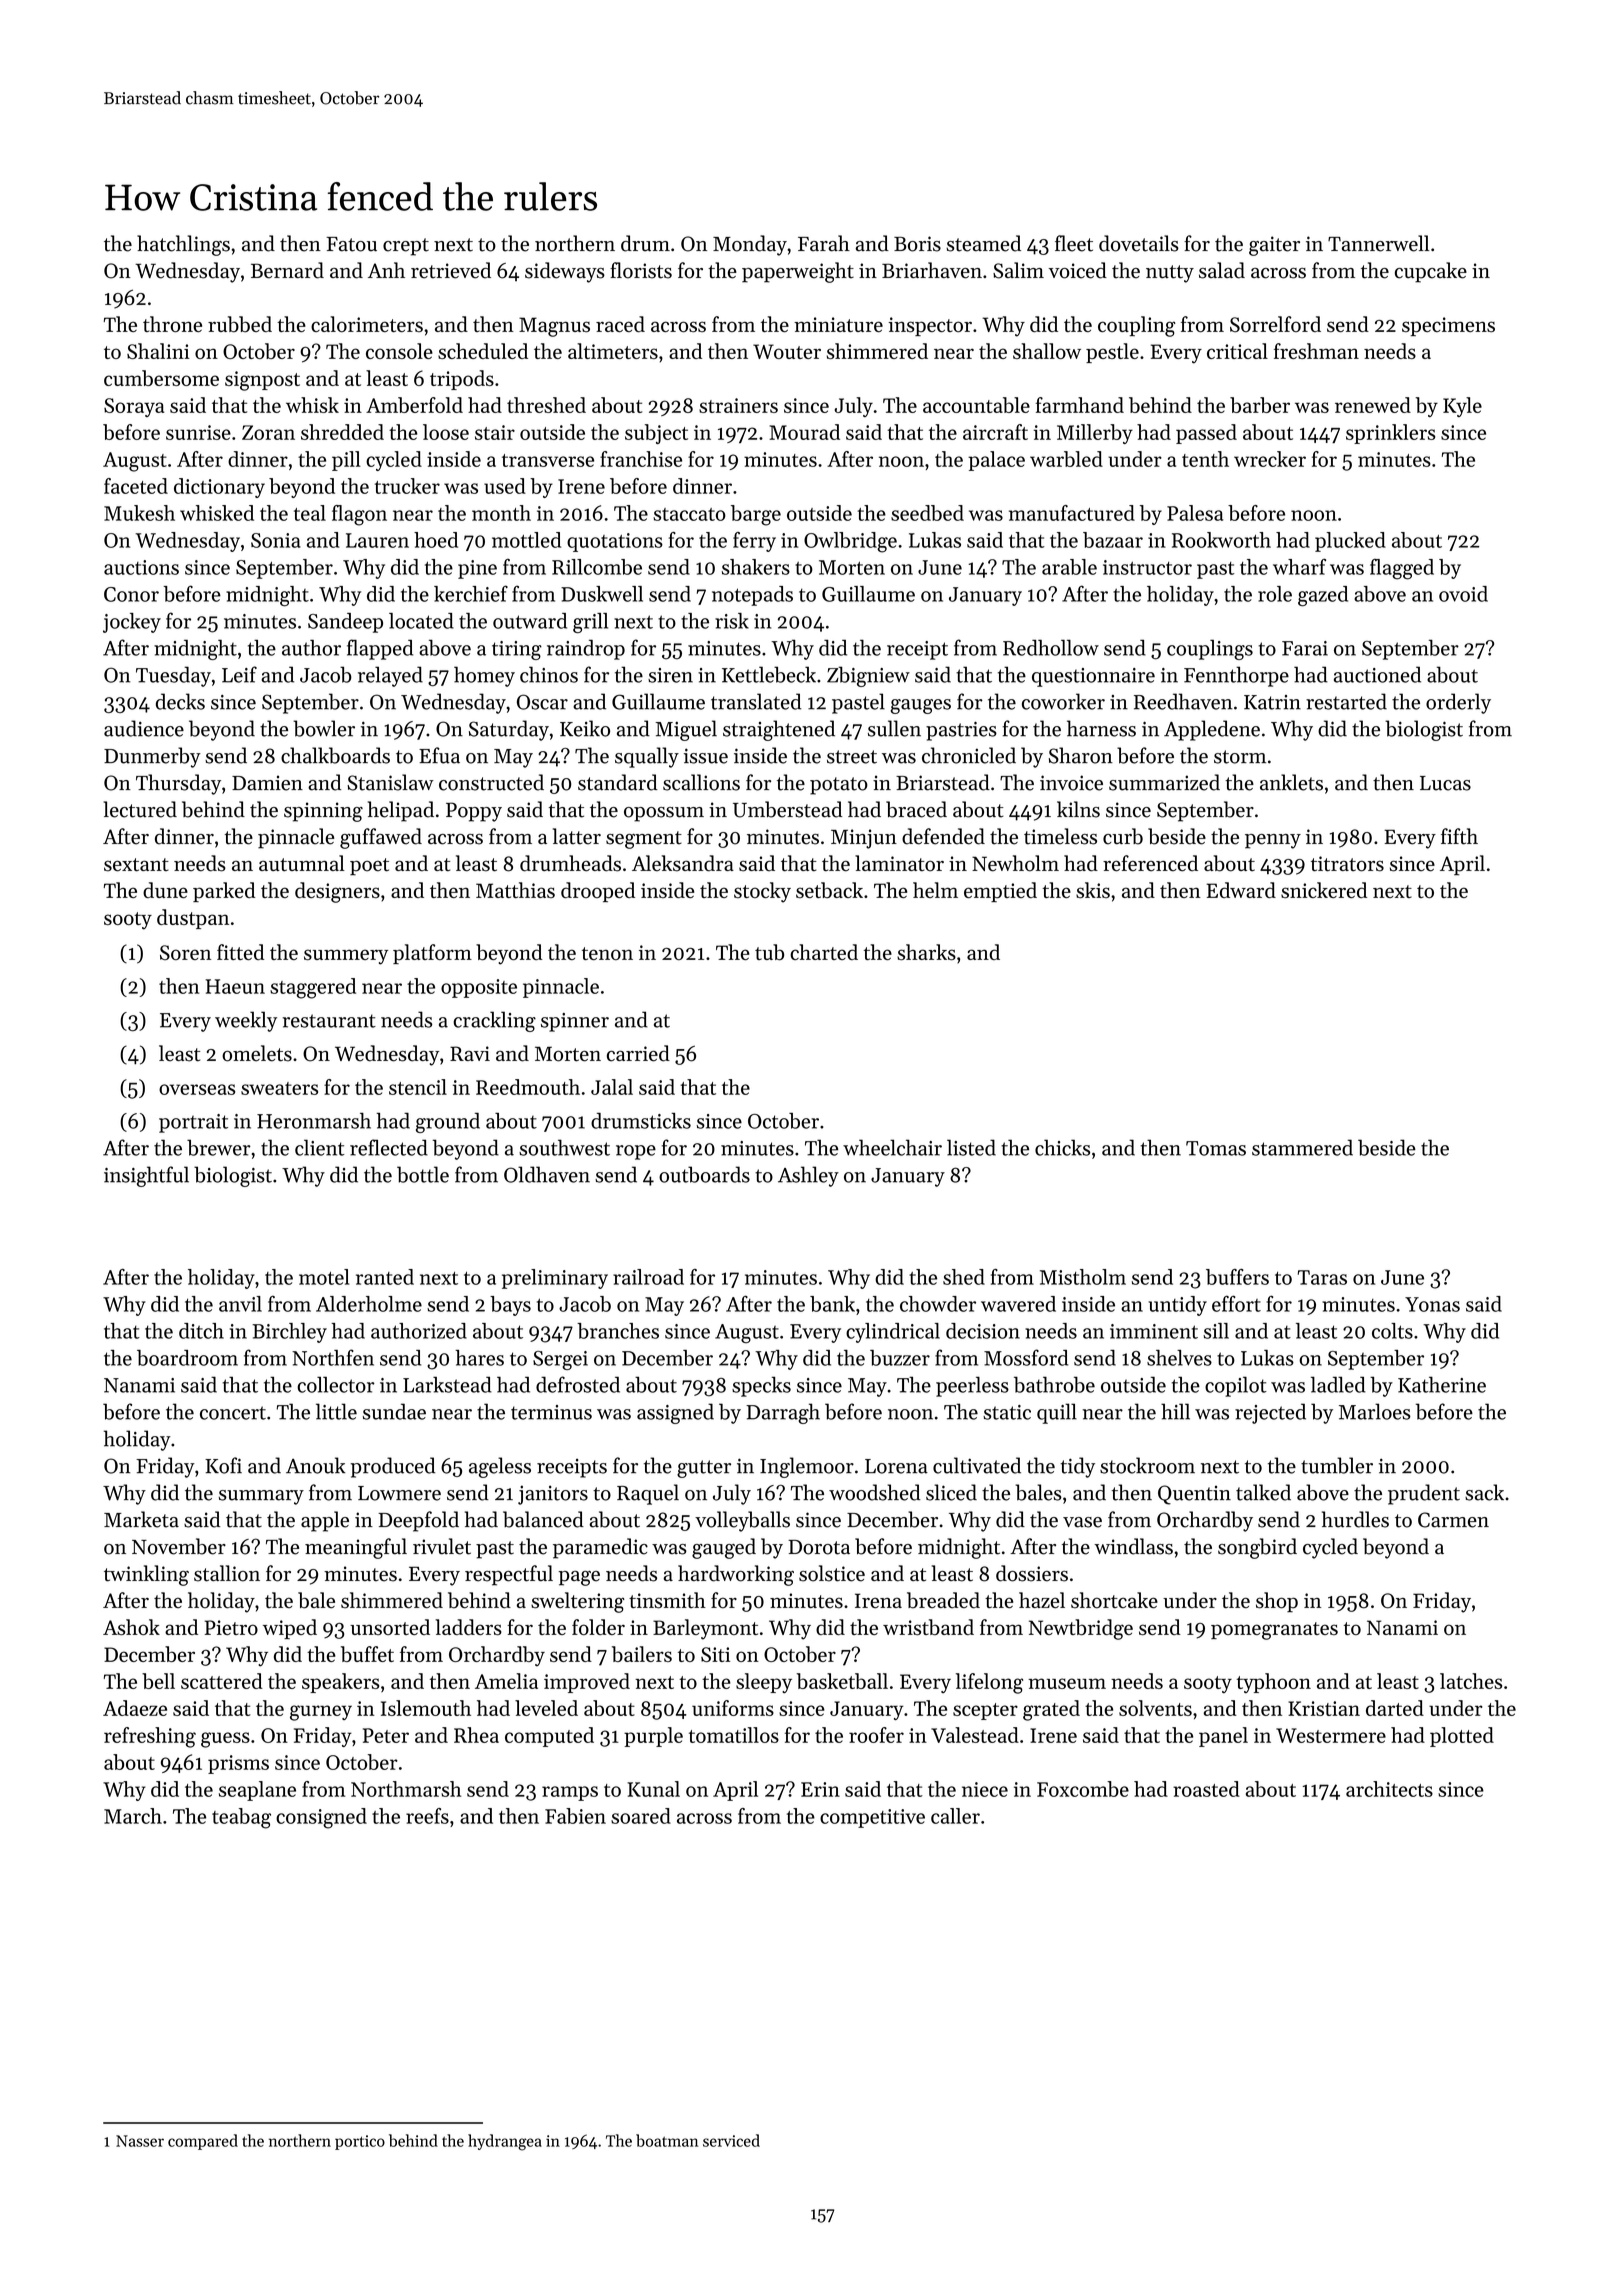  Describe the element at coordinates (183, 245) in the screenshot. I see `hatchlings` at that location.
